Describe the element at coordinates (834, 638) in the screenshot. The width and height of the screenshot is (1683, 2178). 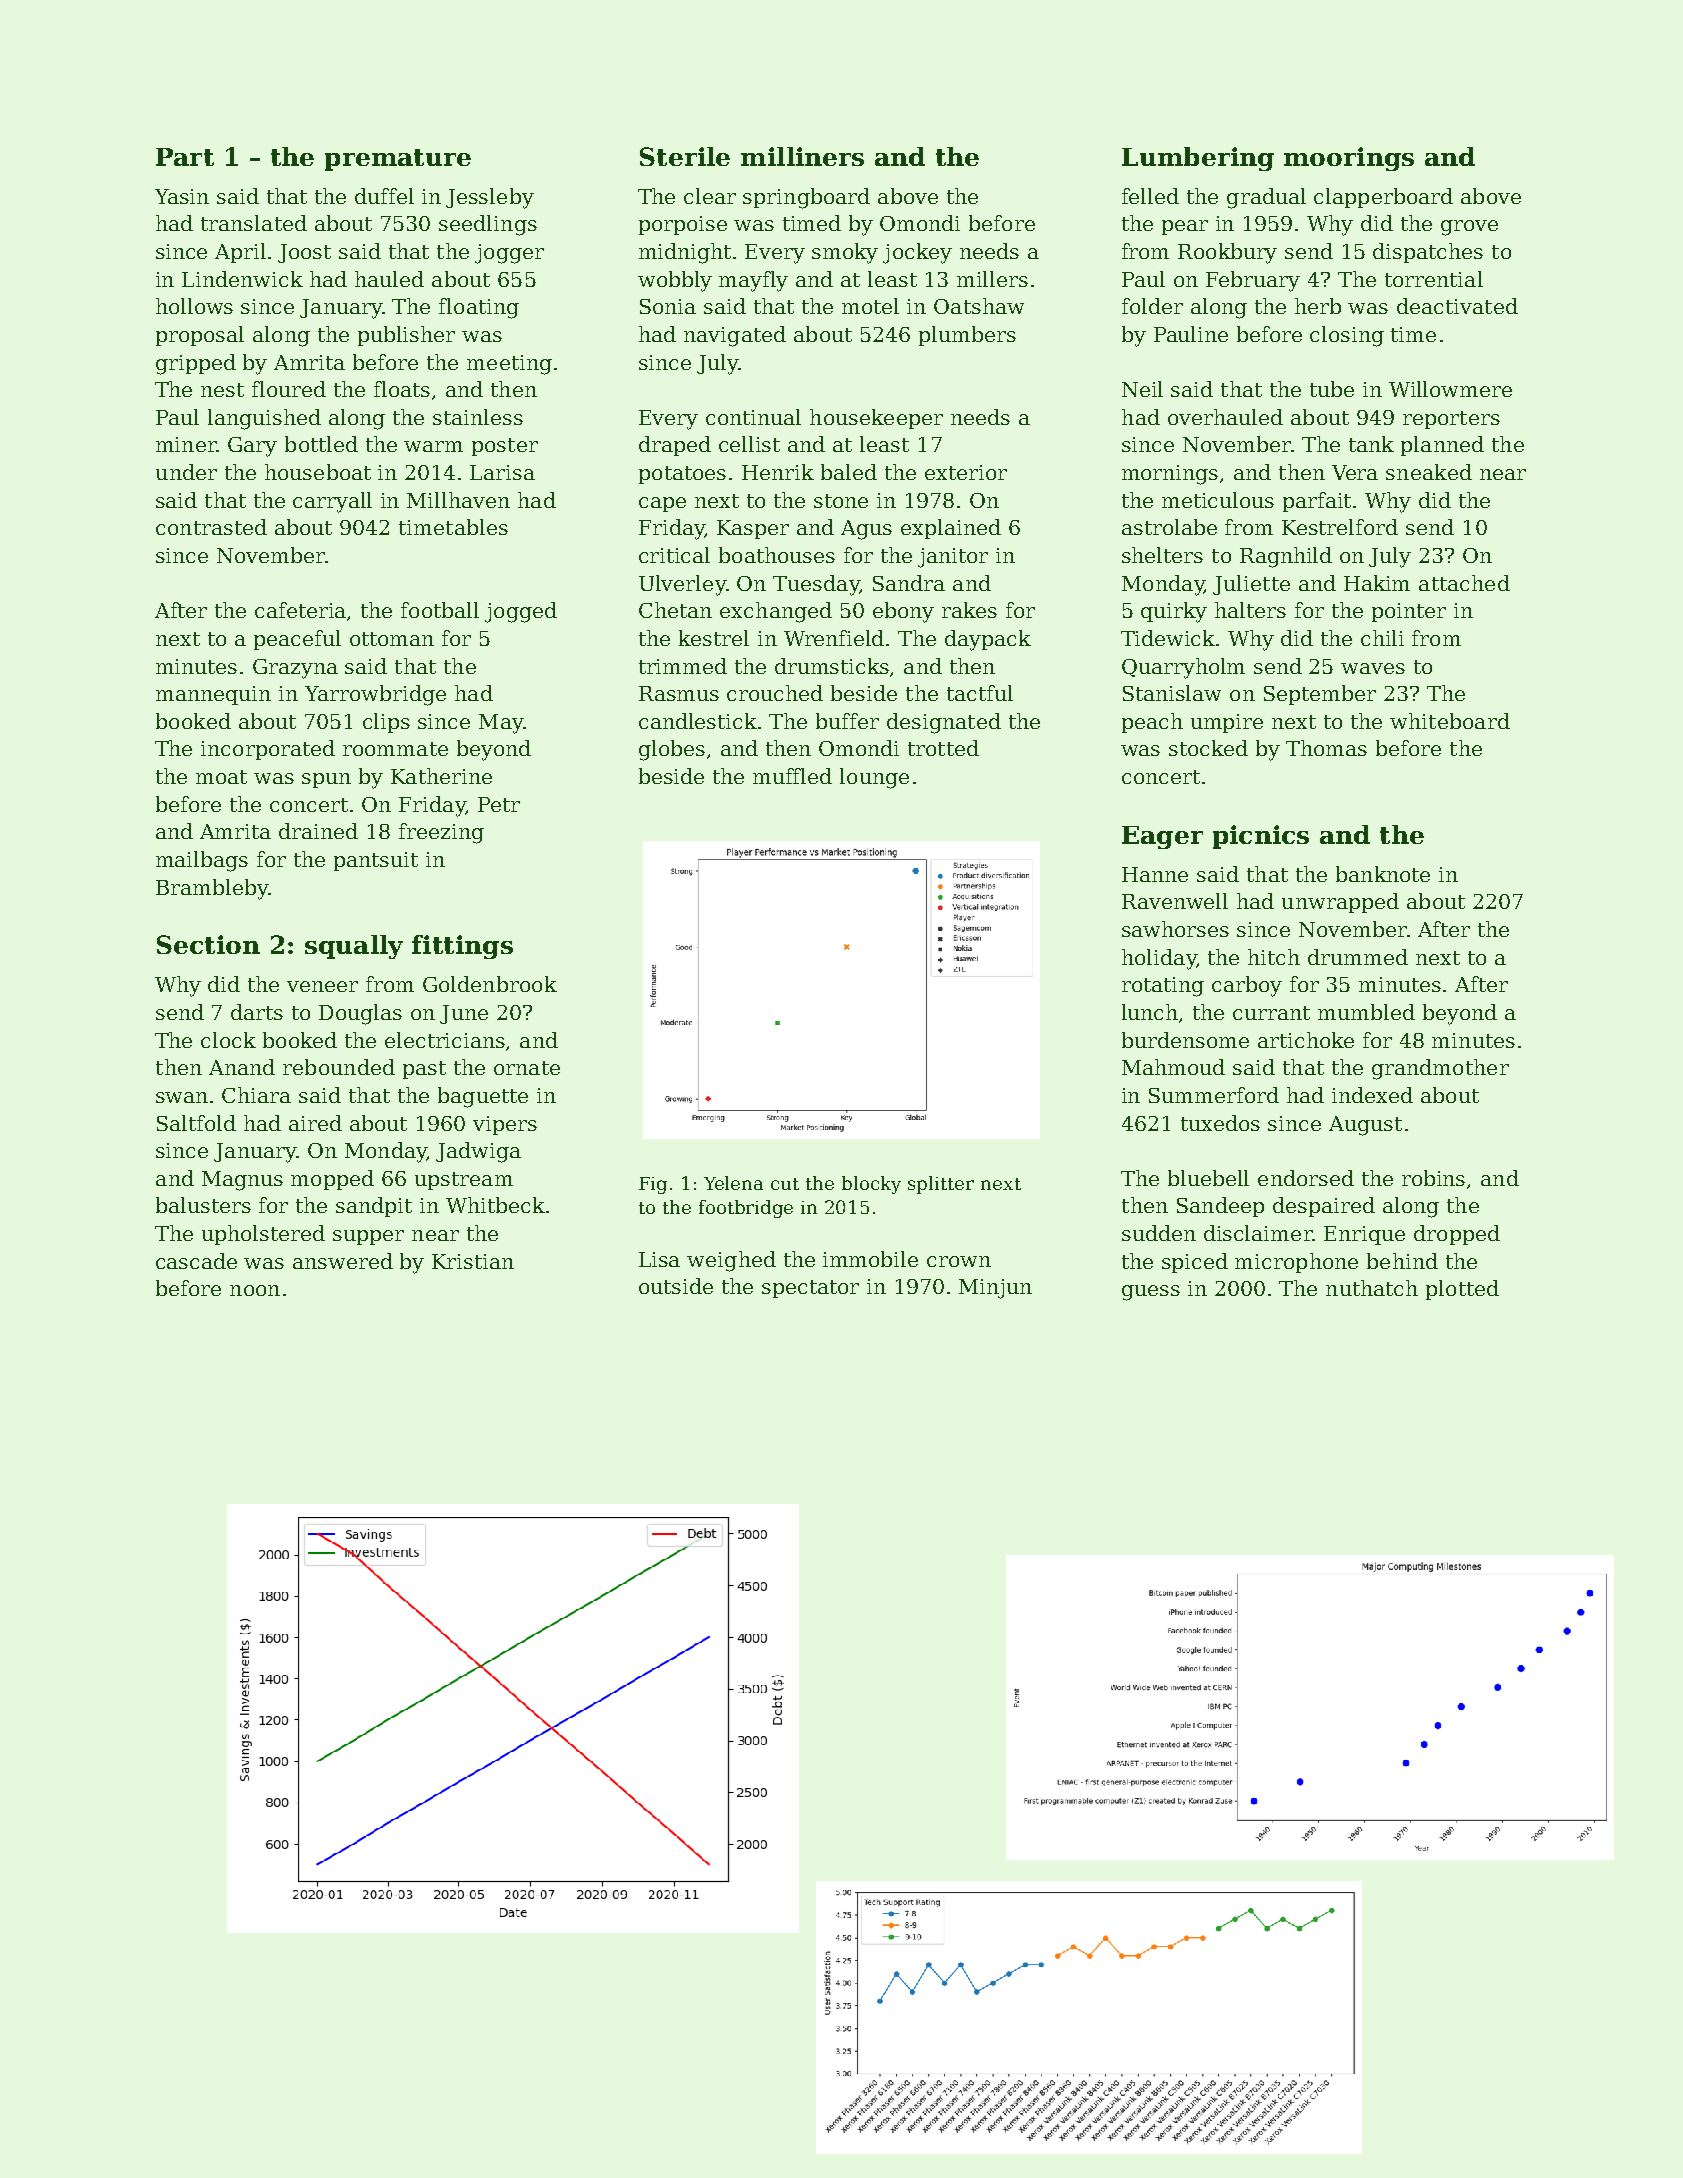
I see `Wrenfield` at that location.
